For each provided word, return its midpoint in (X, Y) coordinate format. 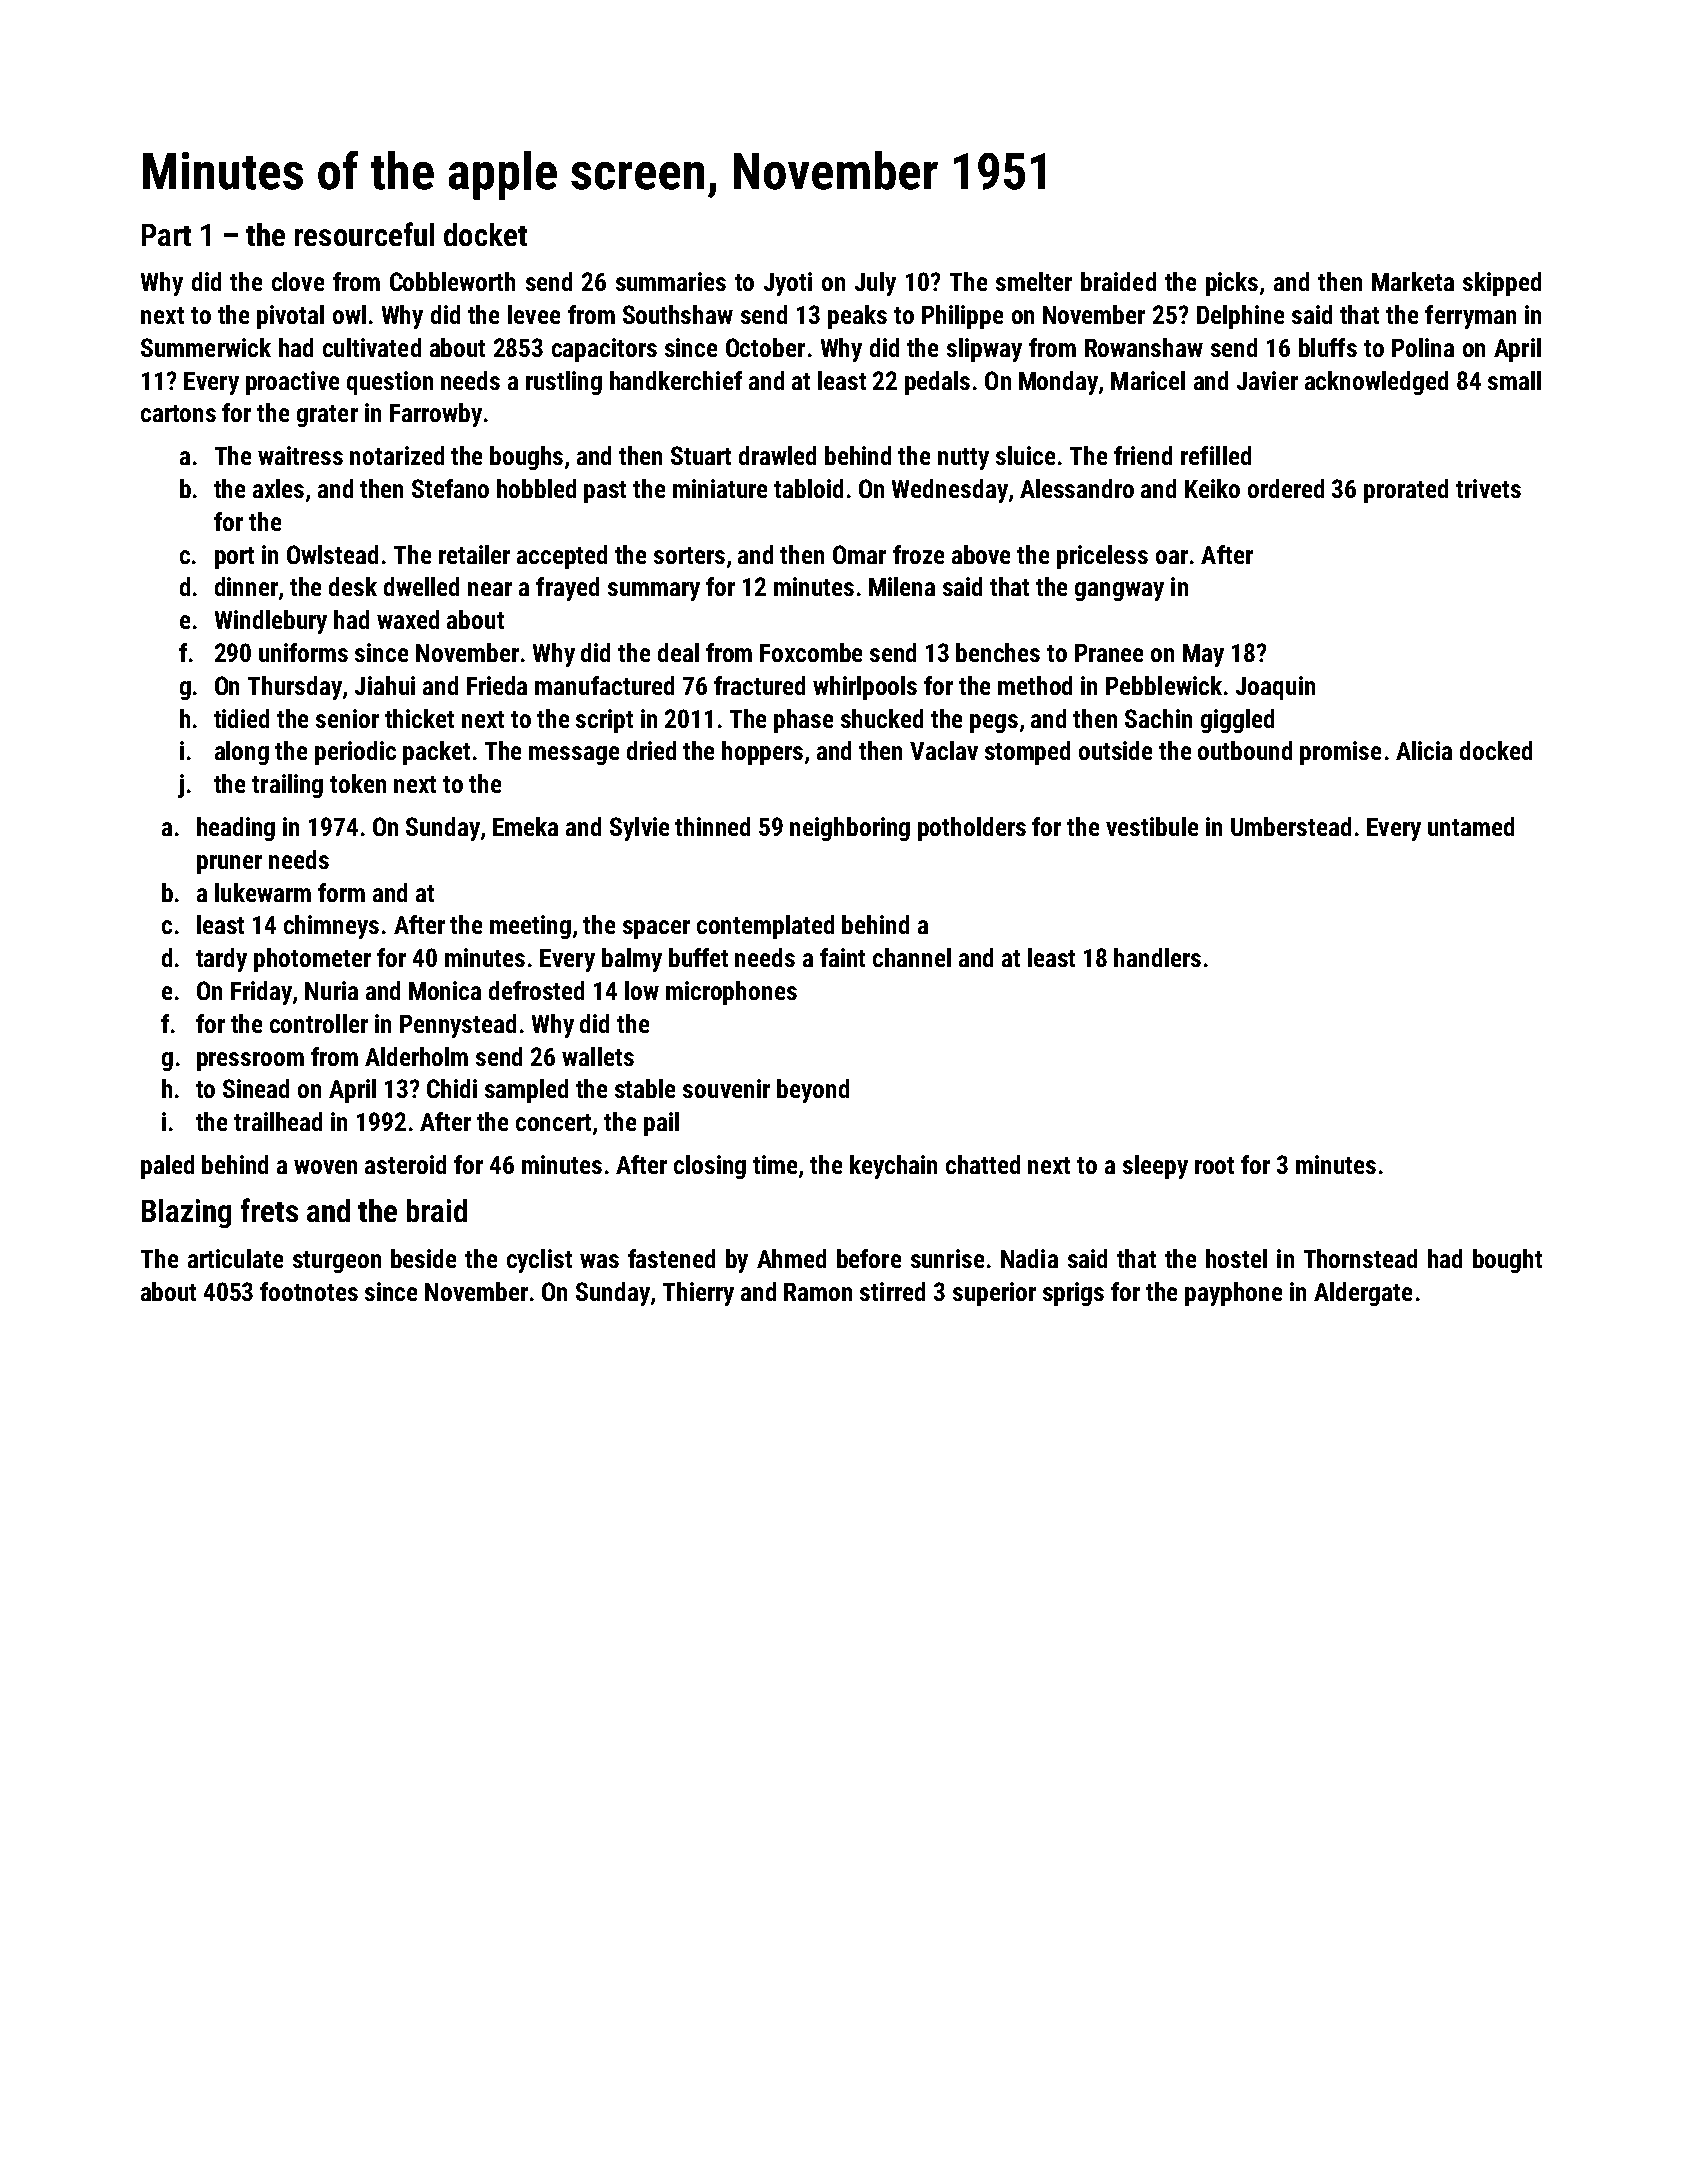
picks (1232, 284)
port (234, 558)
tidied (241, 718)
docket (485, 234)
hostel (1236, 1258)
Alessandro (1077, 488)
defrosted (536, 990)
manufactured (604, 685)
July (875, 284)
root (1214, 1165)
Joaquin (1275, 688)
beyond (813, 1091)
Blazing (186, 1213)
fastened (671, 1258)
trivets (1488, 488)
